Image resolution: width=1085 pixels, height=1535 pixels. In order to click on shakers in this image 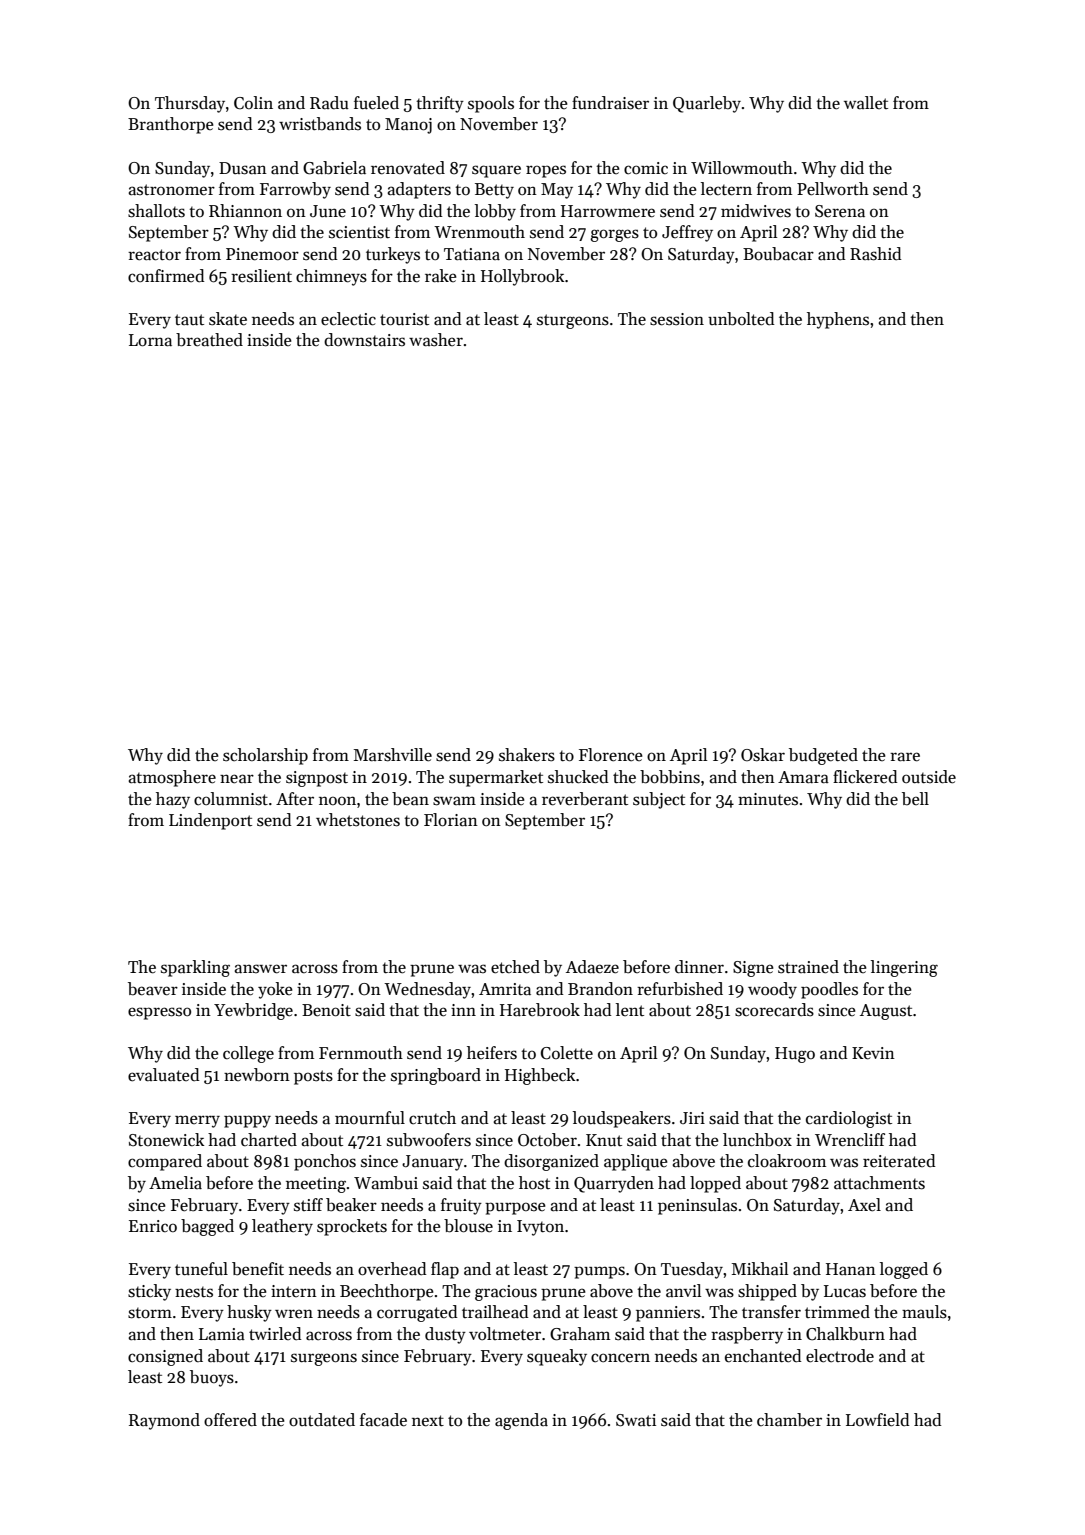, I will do `click(527, 755)`.
